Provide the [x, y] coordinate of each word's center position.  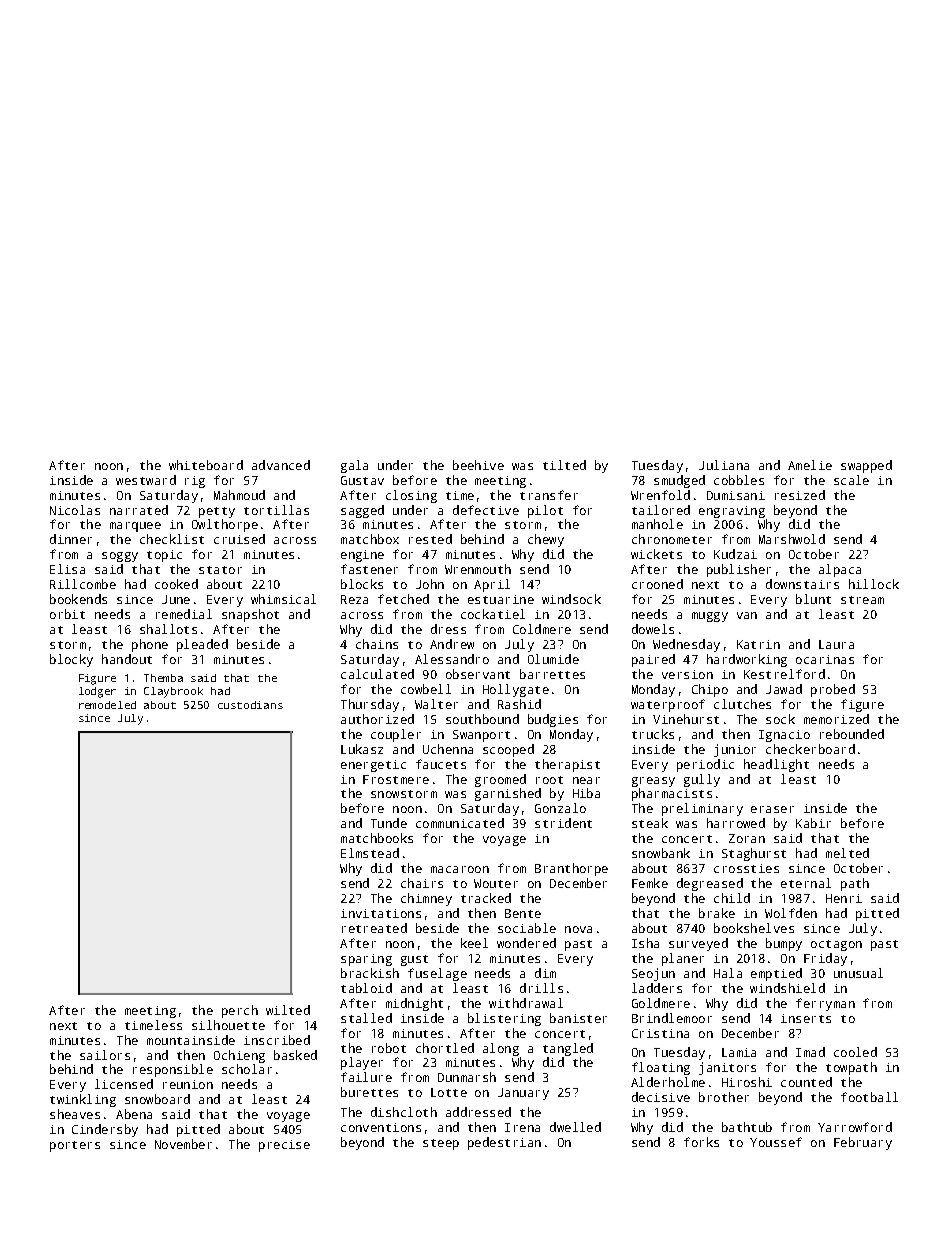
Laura [836, 644]
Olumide [553, 659]
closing [411, 496]
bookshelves [754, 928]
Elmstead [370, 853]
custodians [250, 705]
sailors [105, 1055]
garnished [508, 794]
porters [75, 1146]
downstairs [802, 584]
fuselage [437, 974]
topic [164, 556]
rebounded [852, 734]
